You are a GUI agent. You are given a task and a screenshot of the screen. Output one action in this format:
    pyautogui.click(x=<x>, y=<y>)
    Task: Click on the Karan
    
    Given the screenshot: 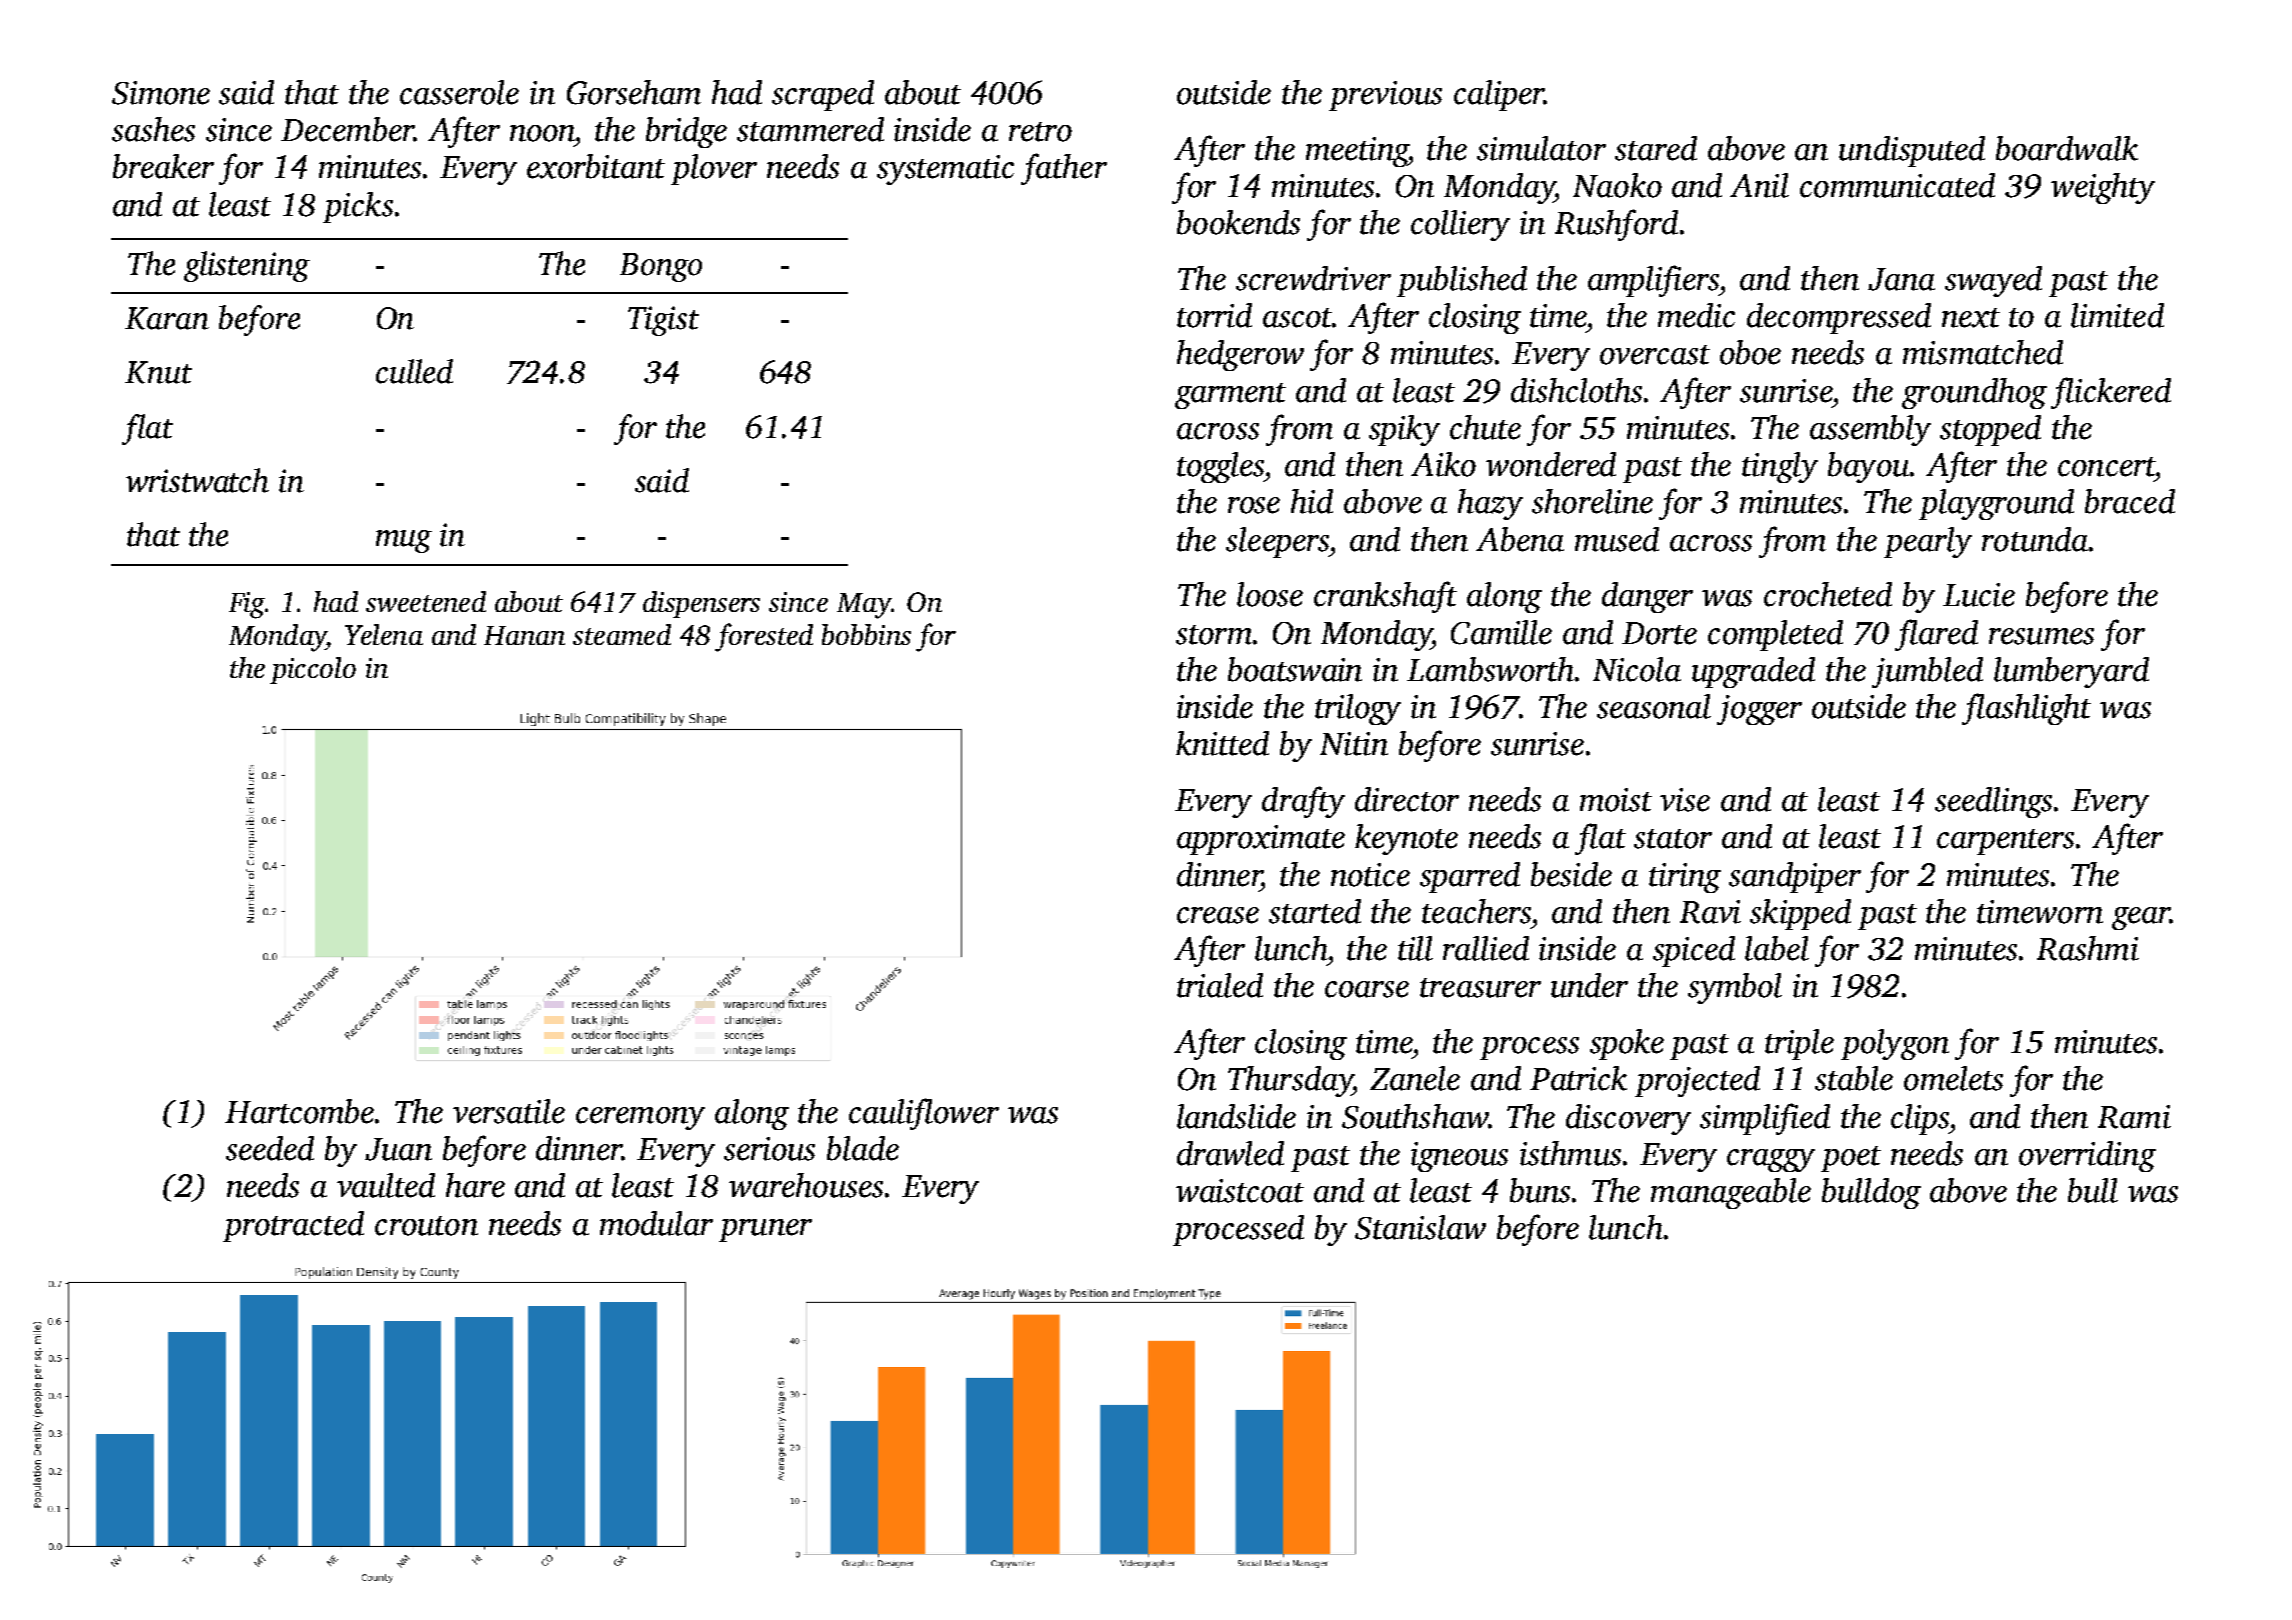 What is the action you would take?
    pyautogui.click(x=167, y=318)
